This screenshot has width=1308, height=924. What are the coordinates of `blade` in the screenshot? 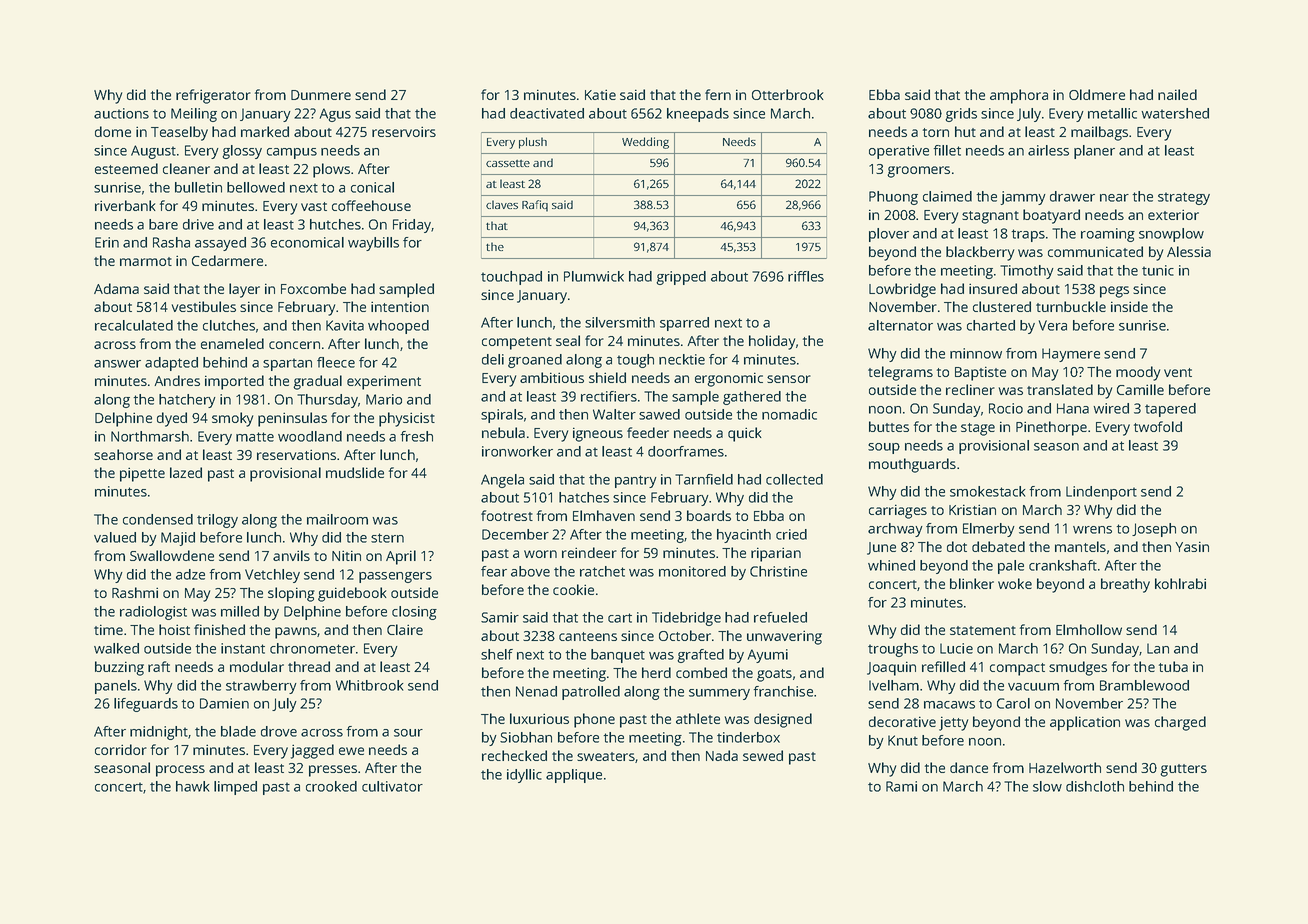 It's located at (238, 731).
